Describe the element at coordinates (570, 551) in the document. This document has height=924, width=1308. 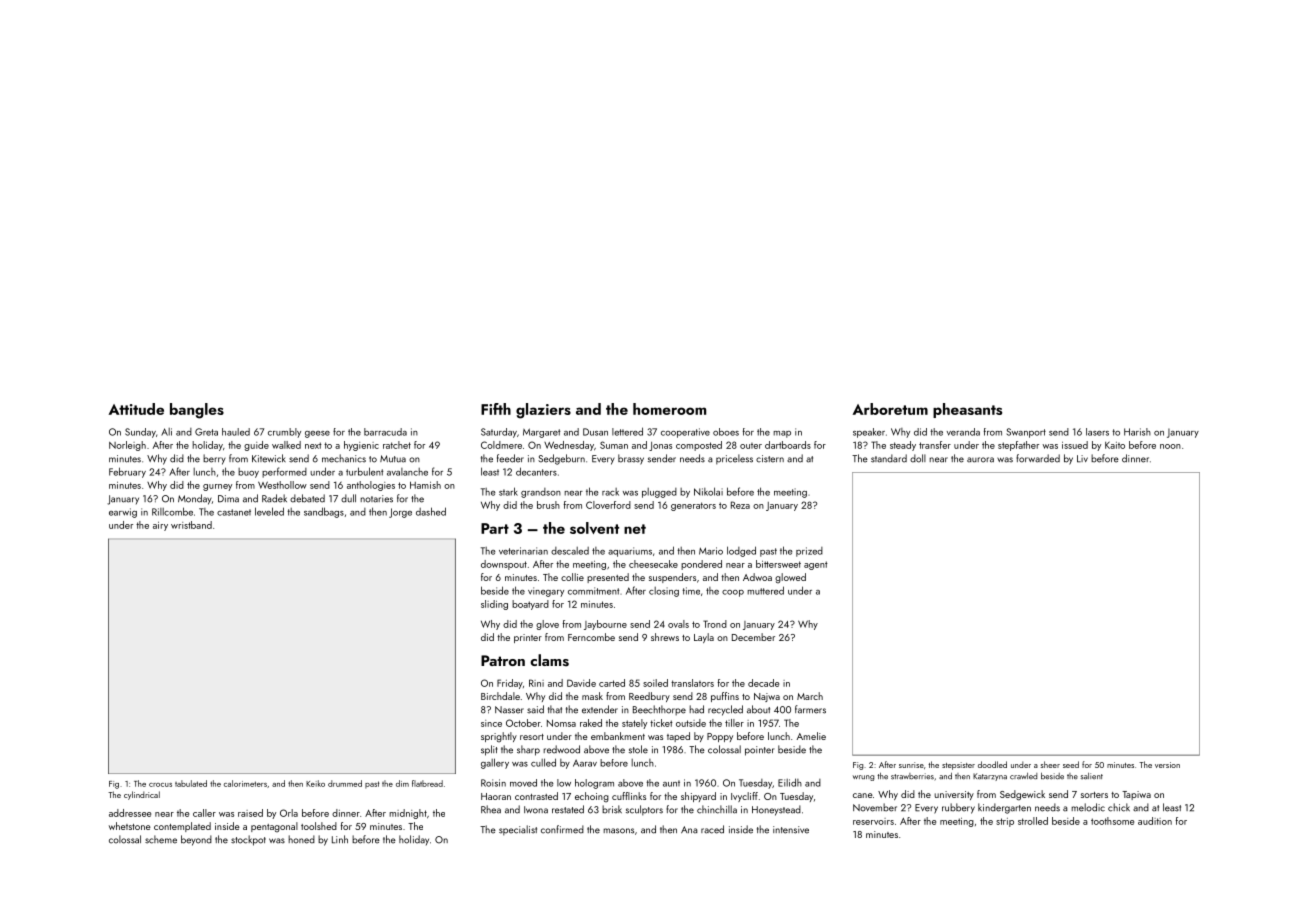
I see `descaled` at that location.
